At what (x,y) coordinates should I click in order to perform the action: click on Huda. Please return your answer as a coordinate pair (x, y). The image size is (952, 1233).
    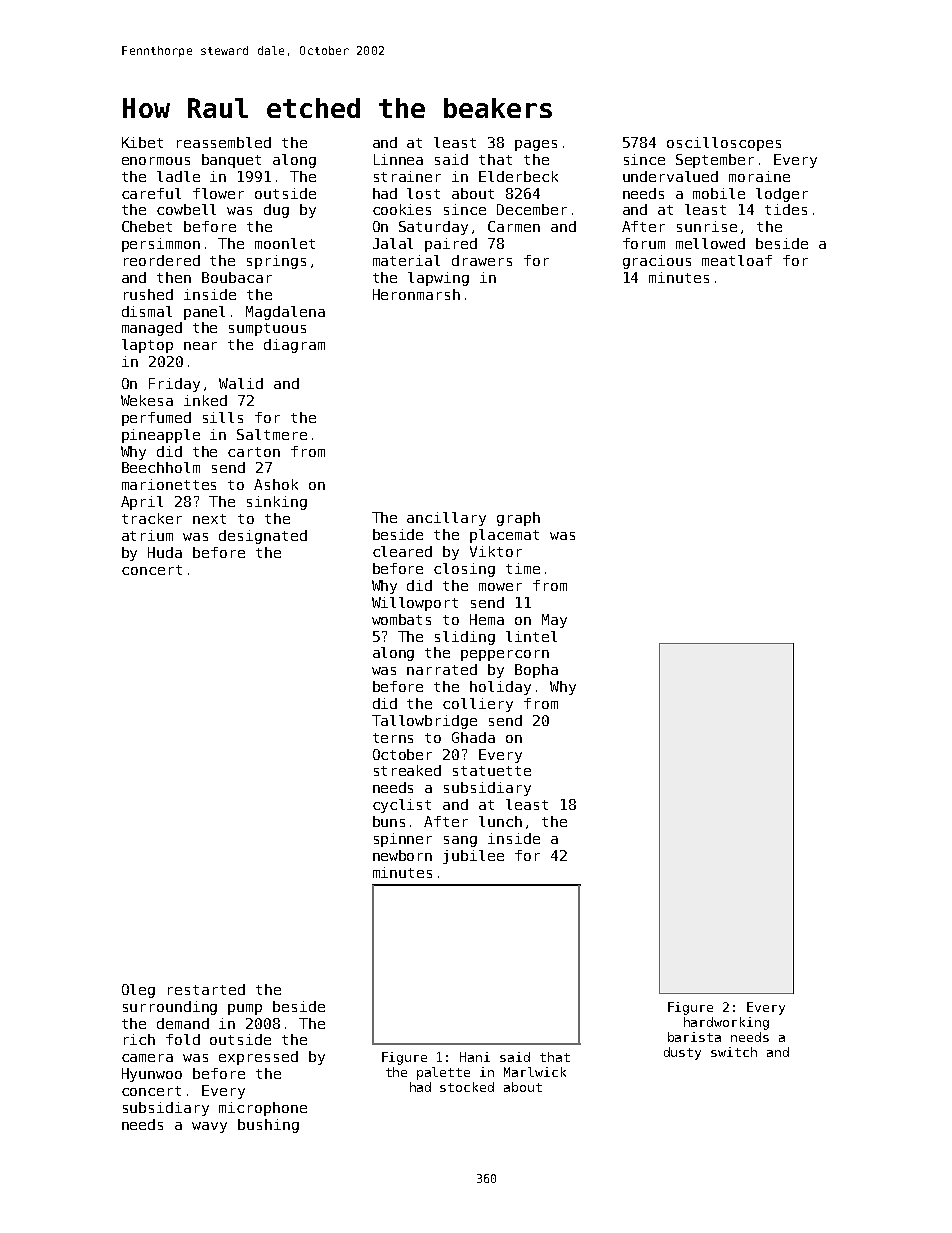
    Looking at the image, I should click on (165, 552).
